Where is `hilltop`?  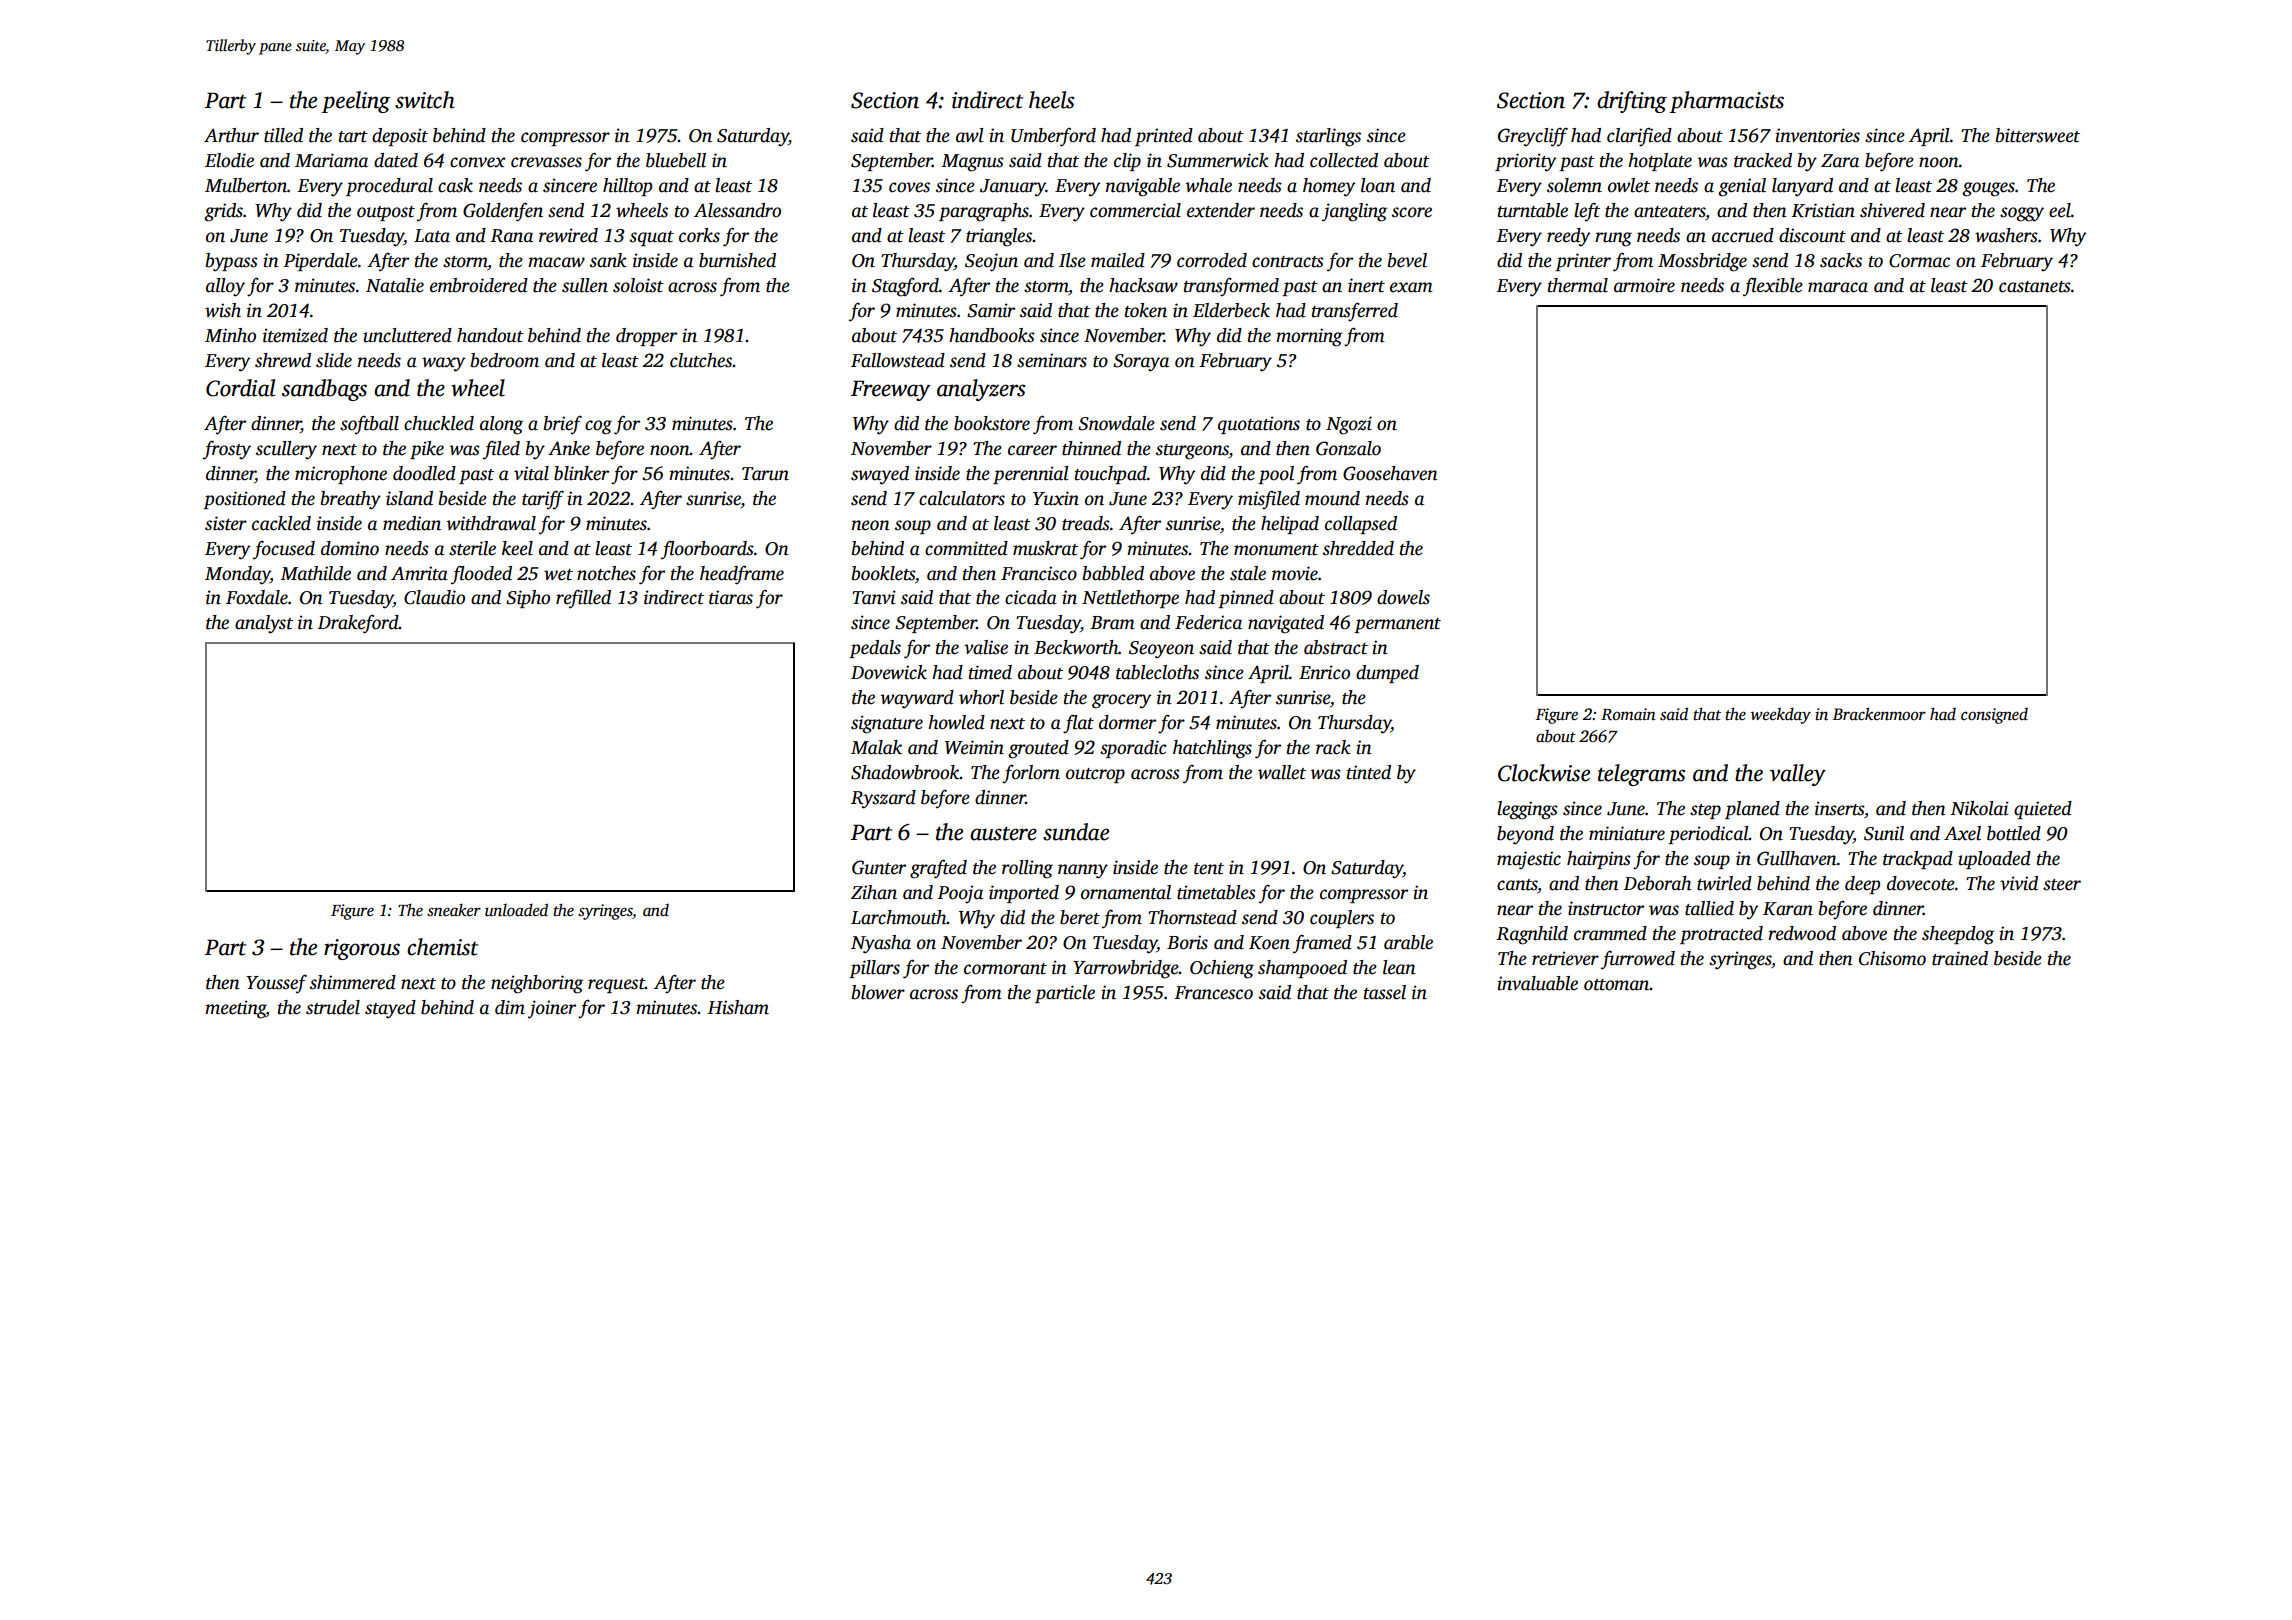 hilltop is located at coordinates (627, 187).
